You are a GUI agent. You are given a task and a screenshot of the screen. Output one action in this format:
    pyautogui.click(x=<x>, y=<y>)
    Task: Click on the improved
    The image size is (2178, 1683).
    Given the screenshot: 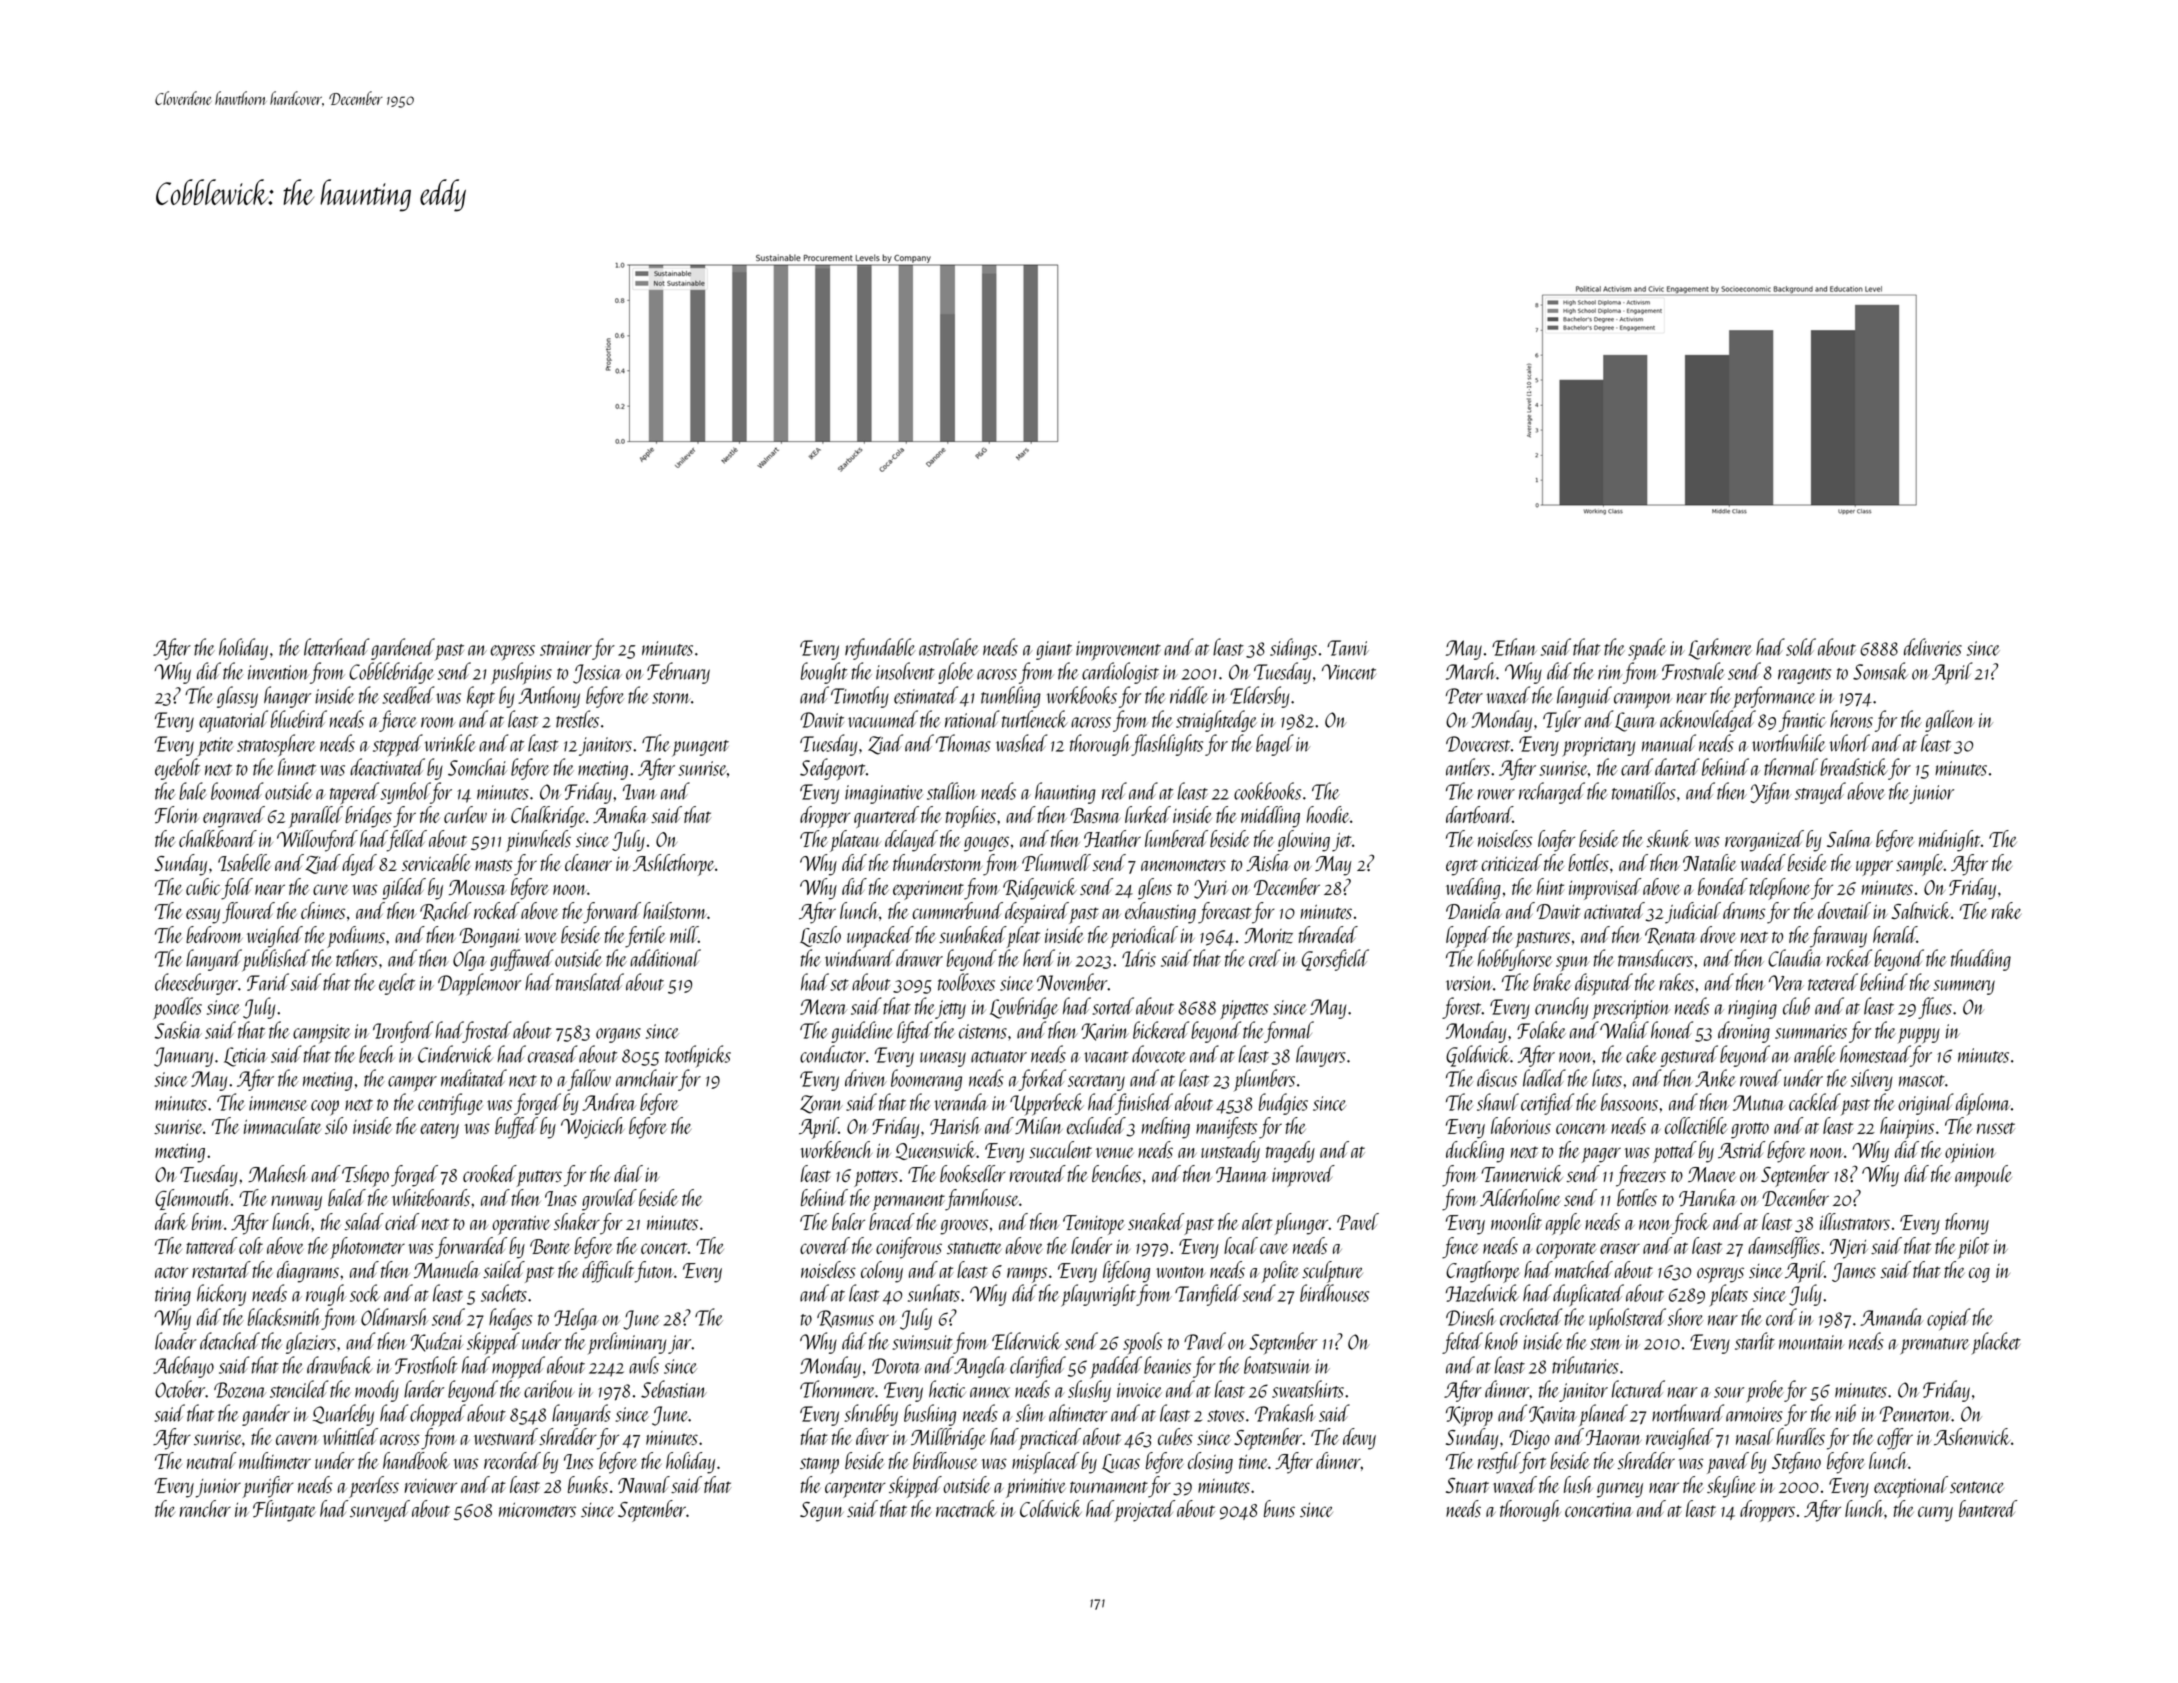 What is the action you would take?
    pyautogui.click(x=1303, y=1176)
